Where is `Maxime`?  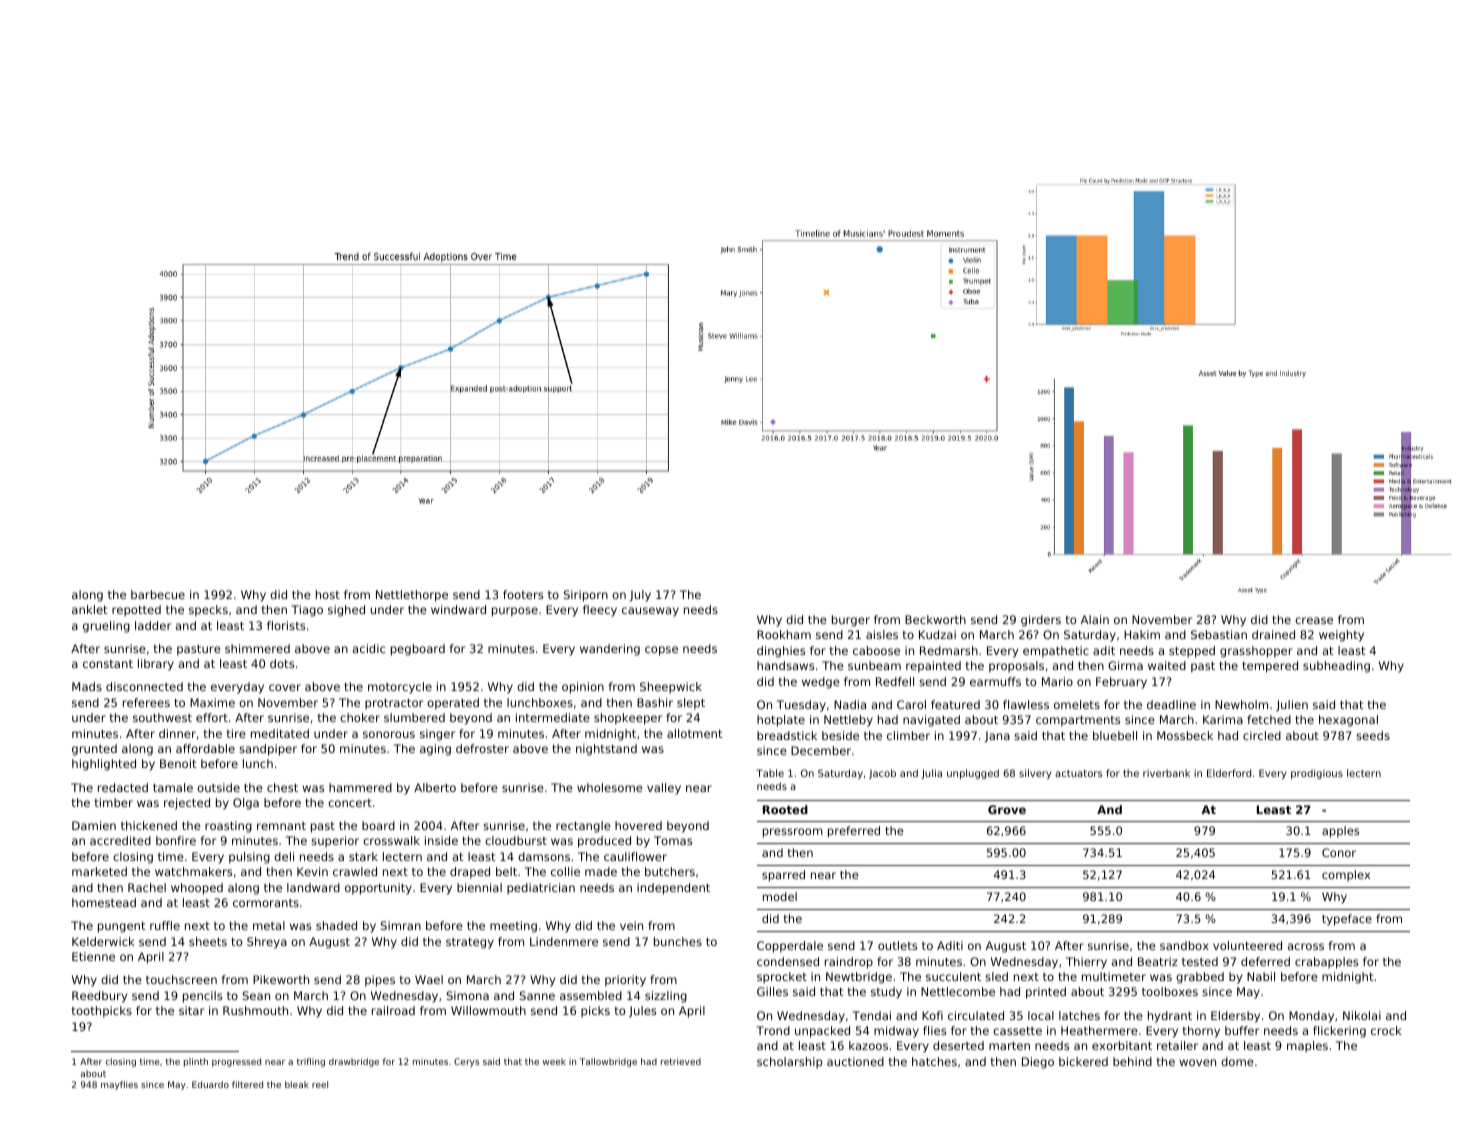
Maxime is located at coordinates (212, 702).
